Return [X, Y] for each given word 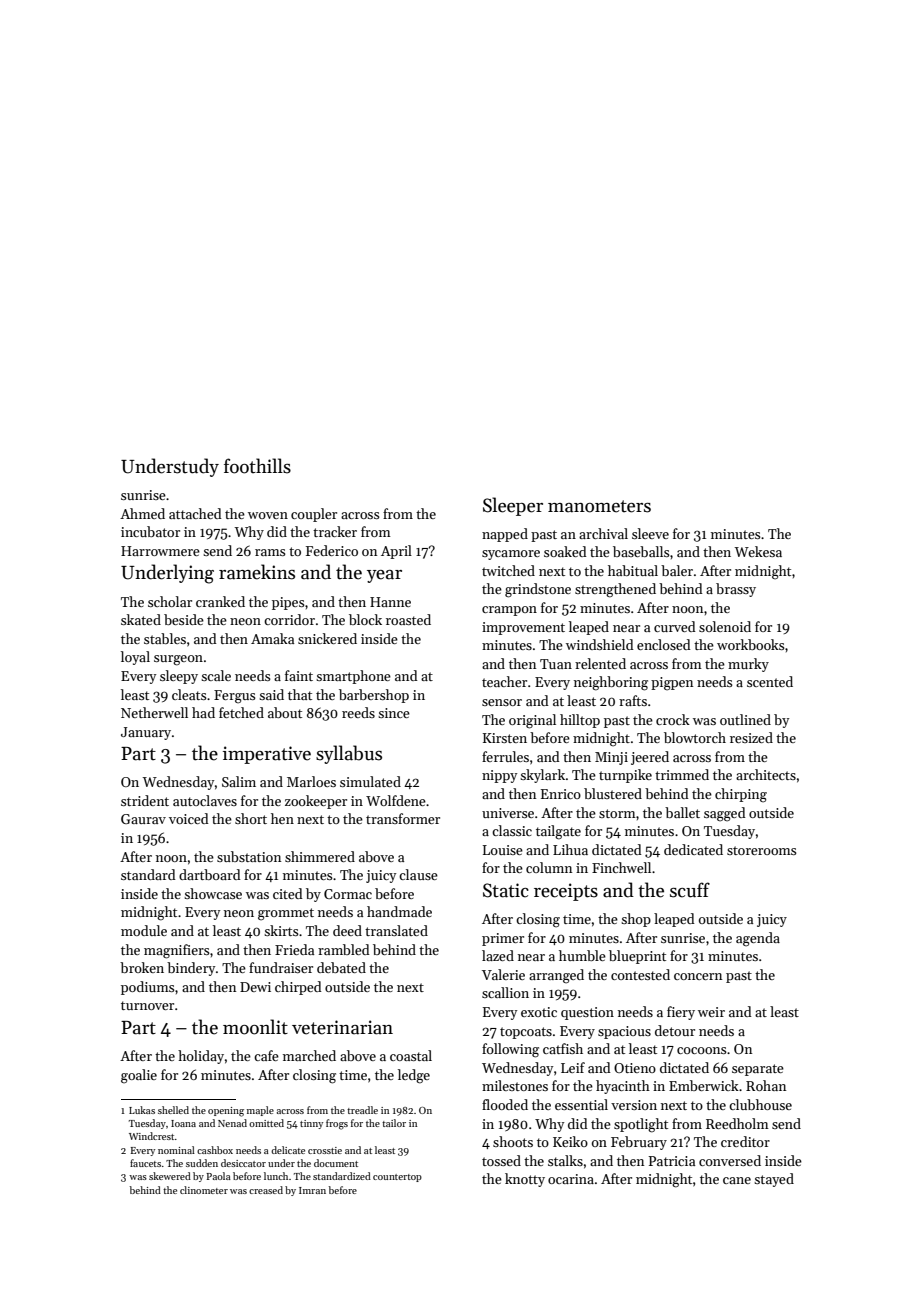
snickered [327, 638]
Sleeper [513, 506]
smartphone [353, 677]
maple [260, 1111]
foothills [257, 466]
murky [748, 665]
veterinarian [342, 1027]
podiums [148, 988]
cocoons [702, 1050]
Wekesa [758, 551]
